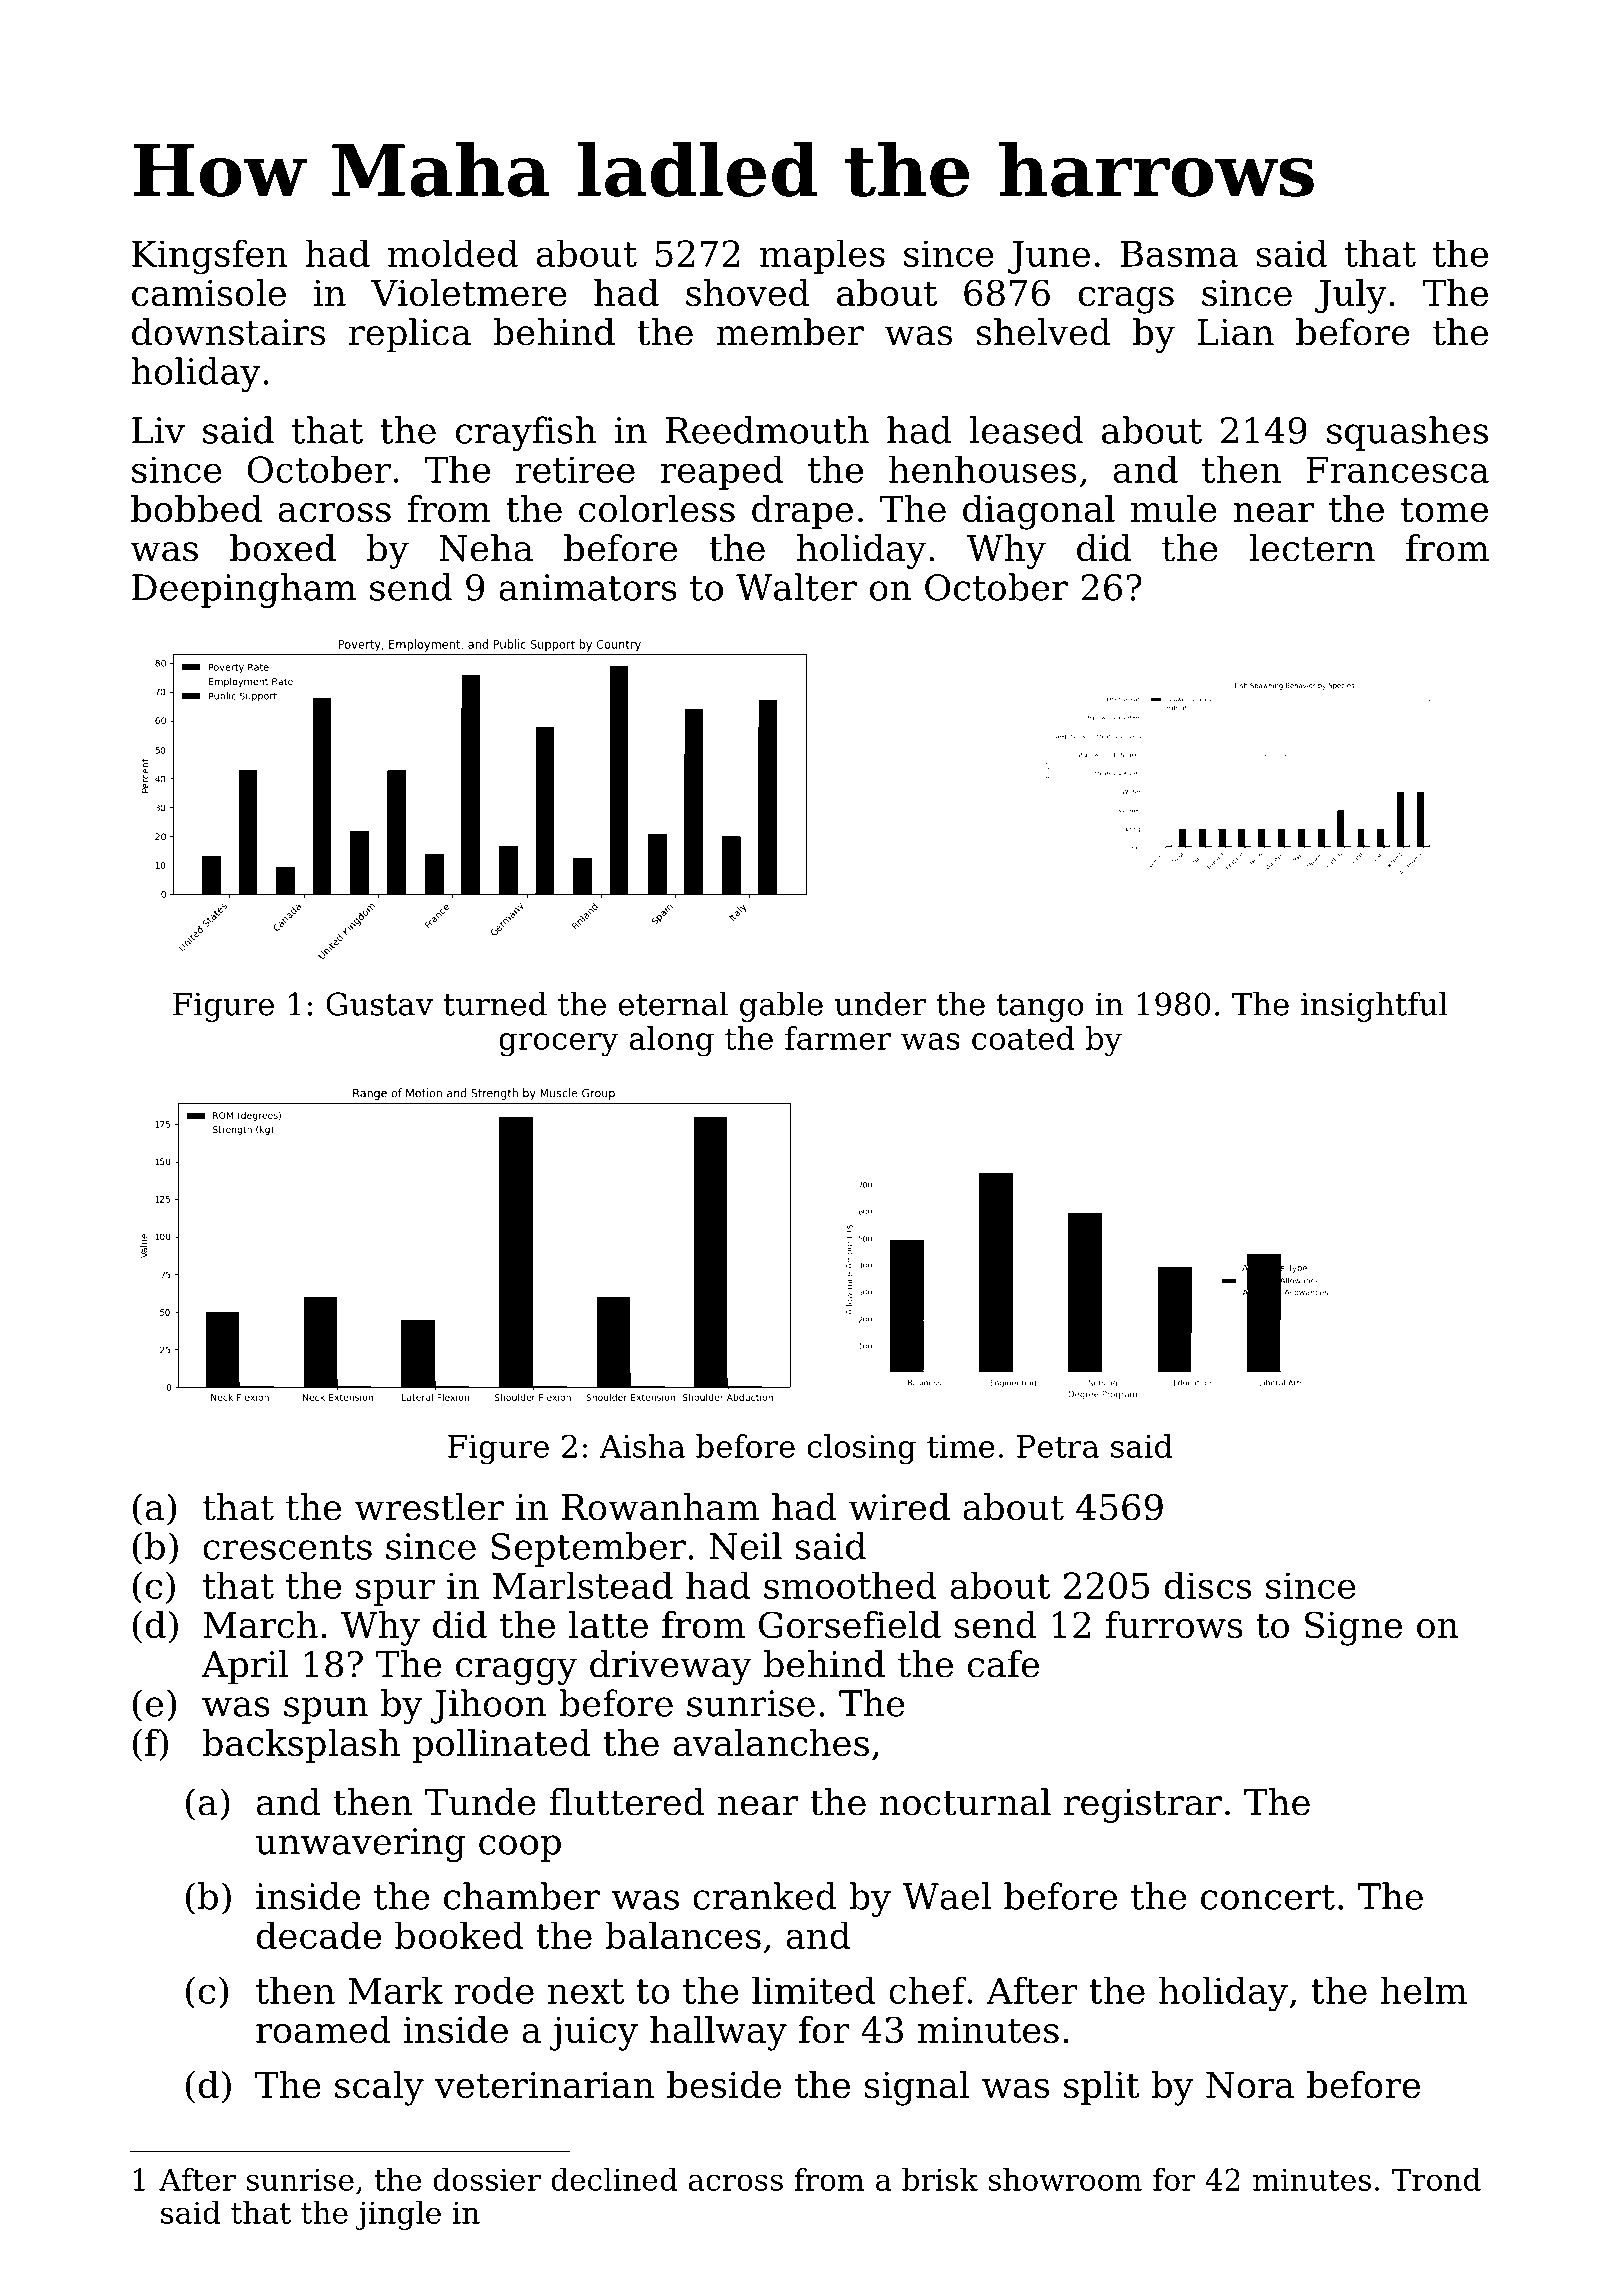  Describe the element at coordinates (1208, 1585) in the screenshot. I see `discs` at that location.
